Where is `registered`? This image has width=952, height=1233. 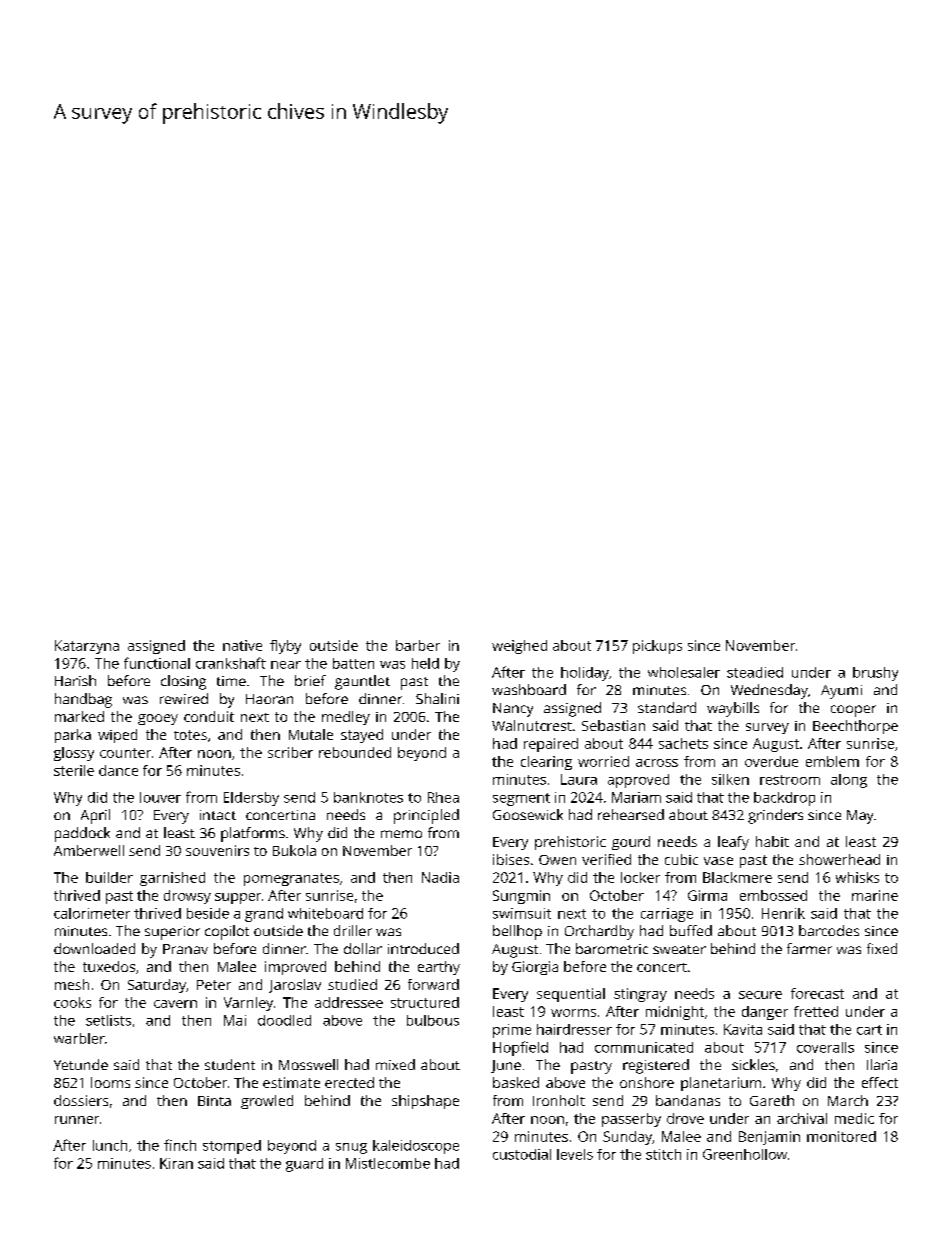
registered is located at coordinates (656, 1066).
